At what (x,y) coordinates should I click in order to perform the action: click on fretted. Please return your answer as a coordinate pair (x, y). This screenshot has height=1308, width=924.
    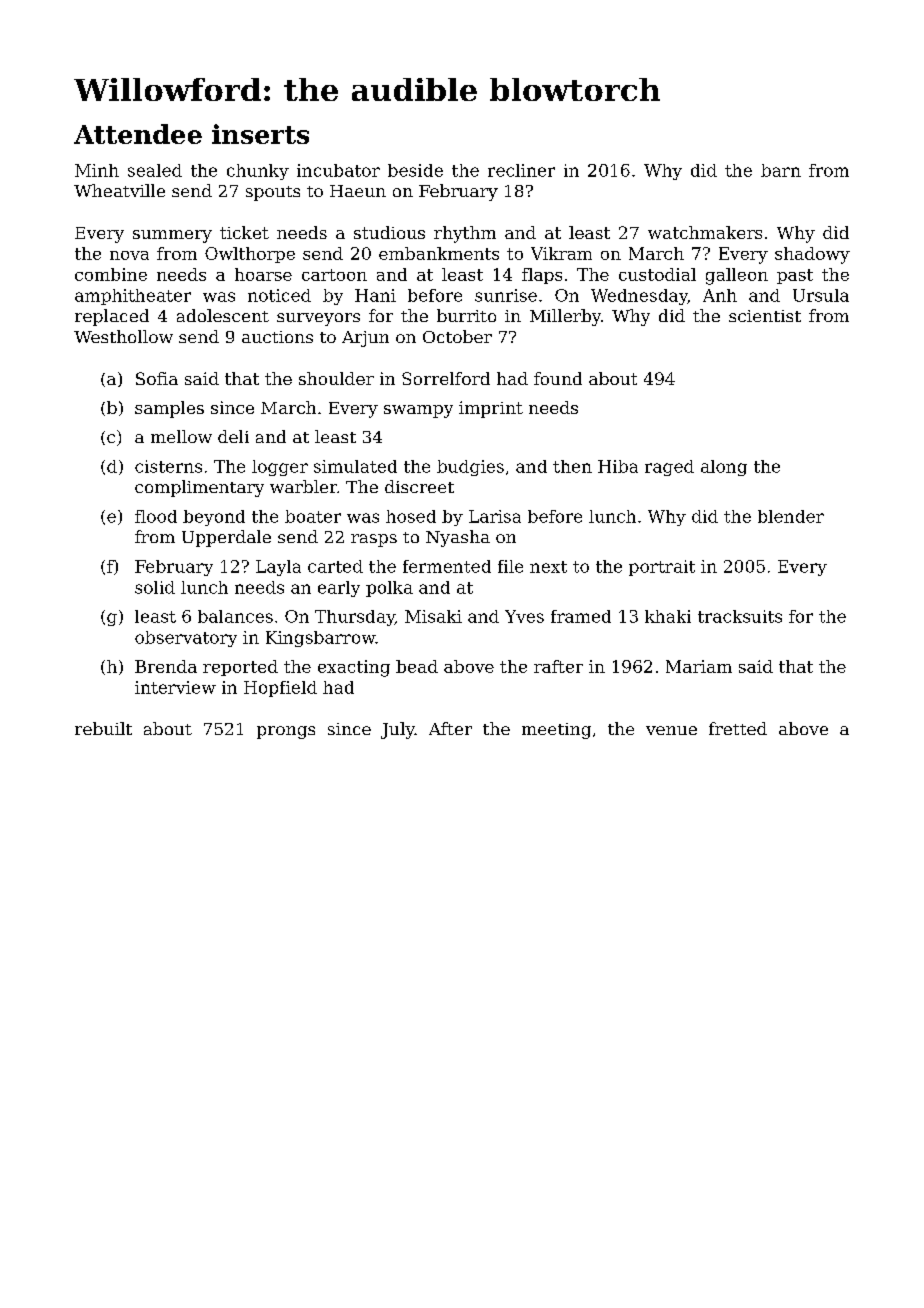
    Looking at the image, I should click on (738, 728).
